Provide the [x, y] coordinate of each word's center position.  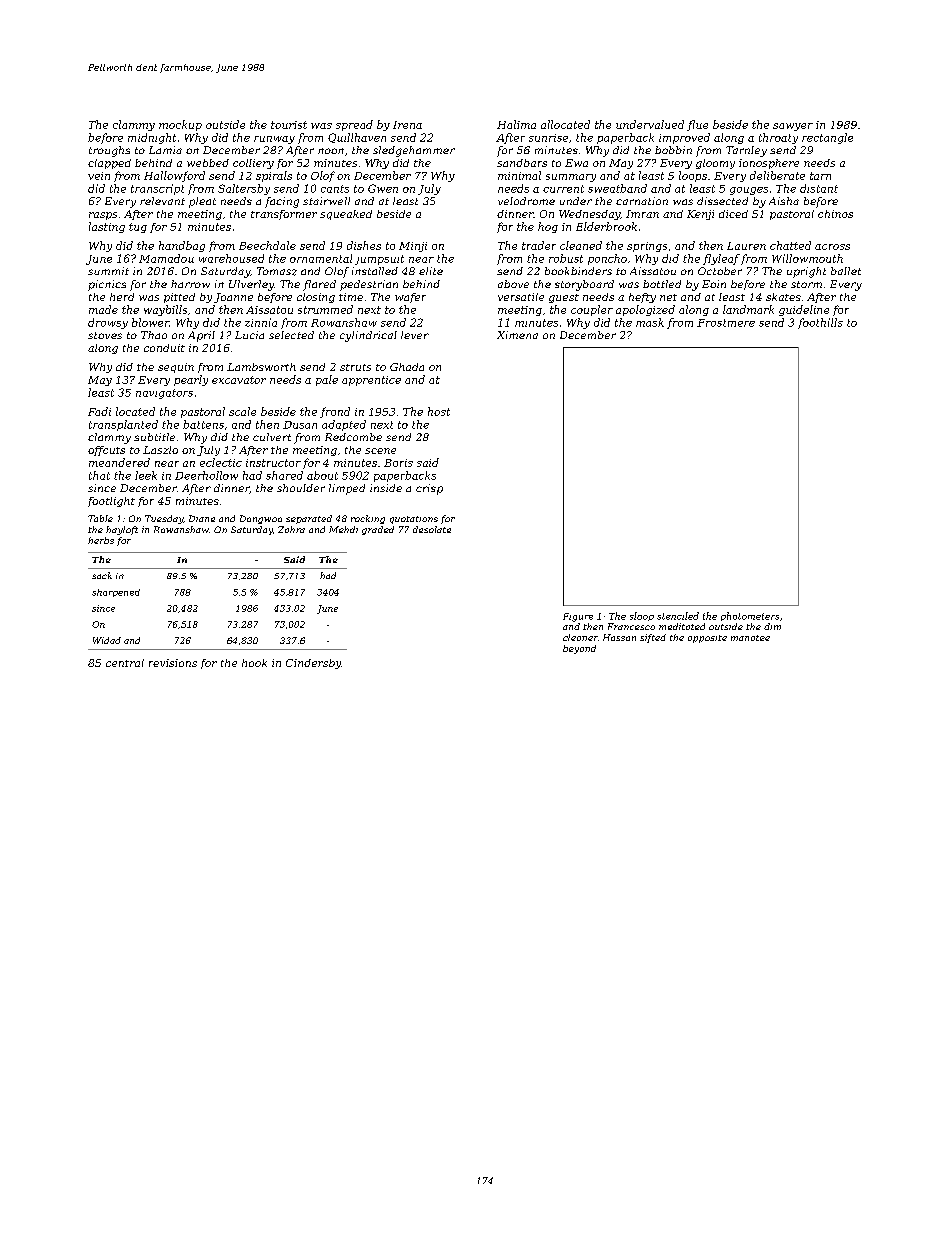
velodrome [526, 201]
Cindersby [313, 664]
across [832, 247]
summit [108, 271]
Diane [202, 518]
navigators [164, 394]
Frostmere [726, 323]
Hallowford [174, 176]
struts [355, 367]
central [125, 663]
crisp [429, 489]
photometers [750, 616]
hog [548, 227]
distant [819, 188]
